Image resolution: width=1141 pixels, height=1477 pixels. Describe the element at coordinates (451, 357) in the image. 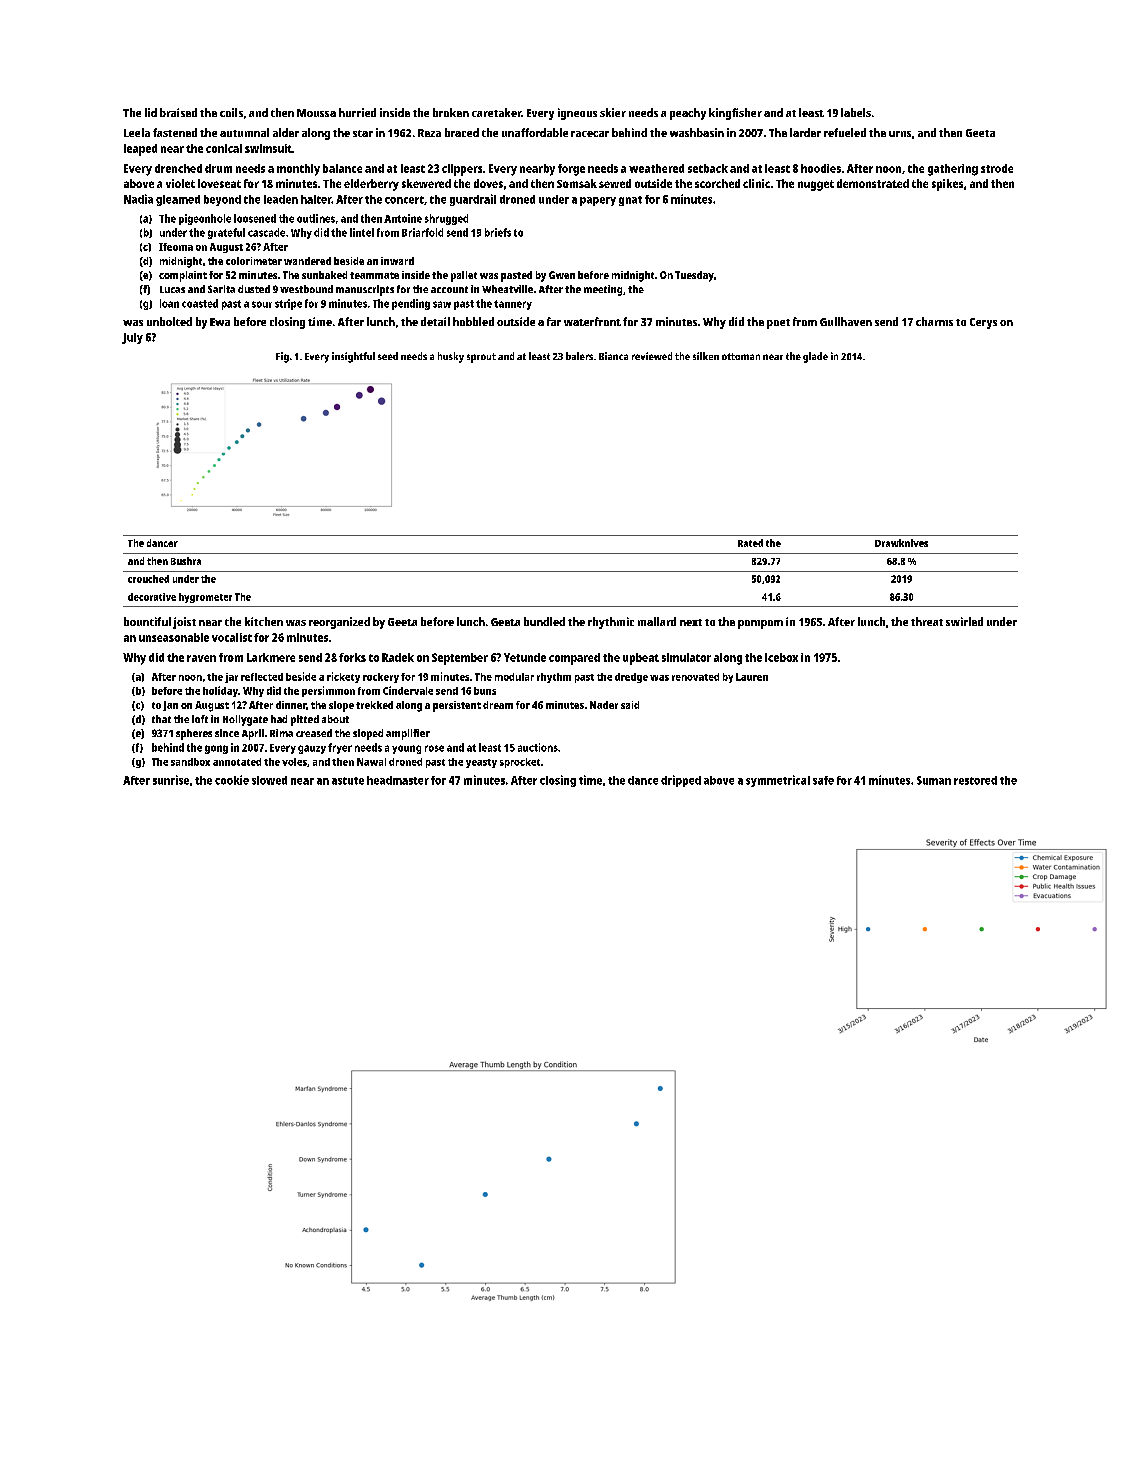

I see `husky` at that location.
